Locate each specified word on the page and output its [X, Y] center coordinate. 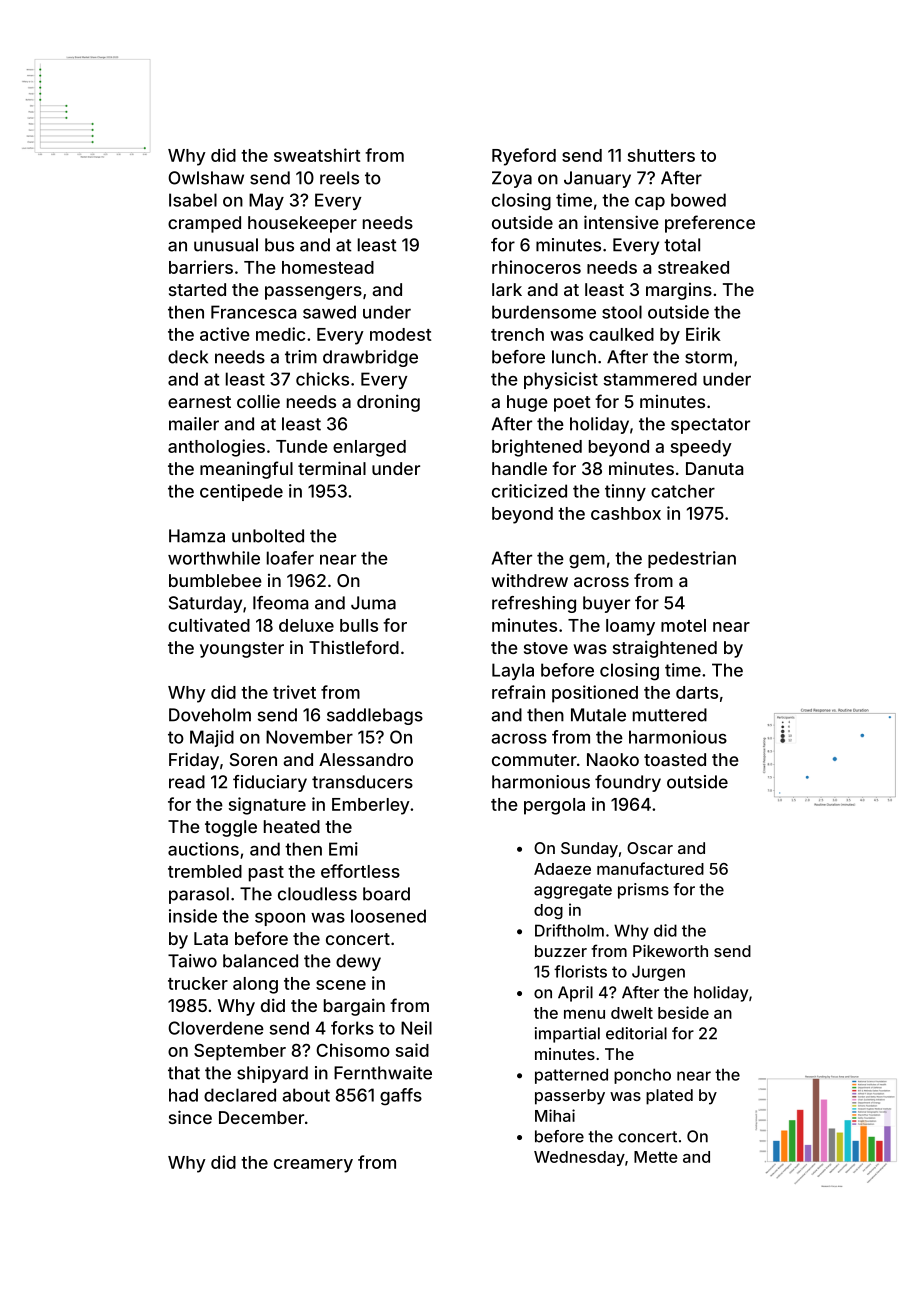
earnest [199, 402]
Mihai [555, 1115]
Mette [655, 1157]
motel [683, 625]
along [255, 985]
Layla [513, 671]
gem [587, 561]
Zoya [512, 179]
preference [710, 224]
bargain [354, 1007]
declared [240, 1095]
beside [683, 1012]
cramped [204, 224]
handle [519, 468]
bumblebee [215, 580]
